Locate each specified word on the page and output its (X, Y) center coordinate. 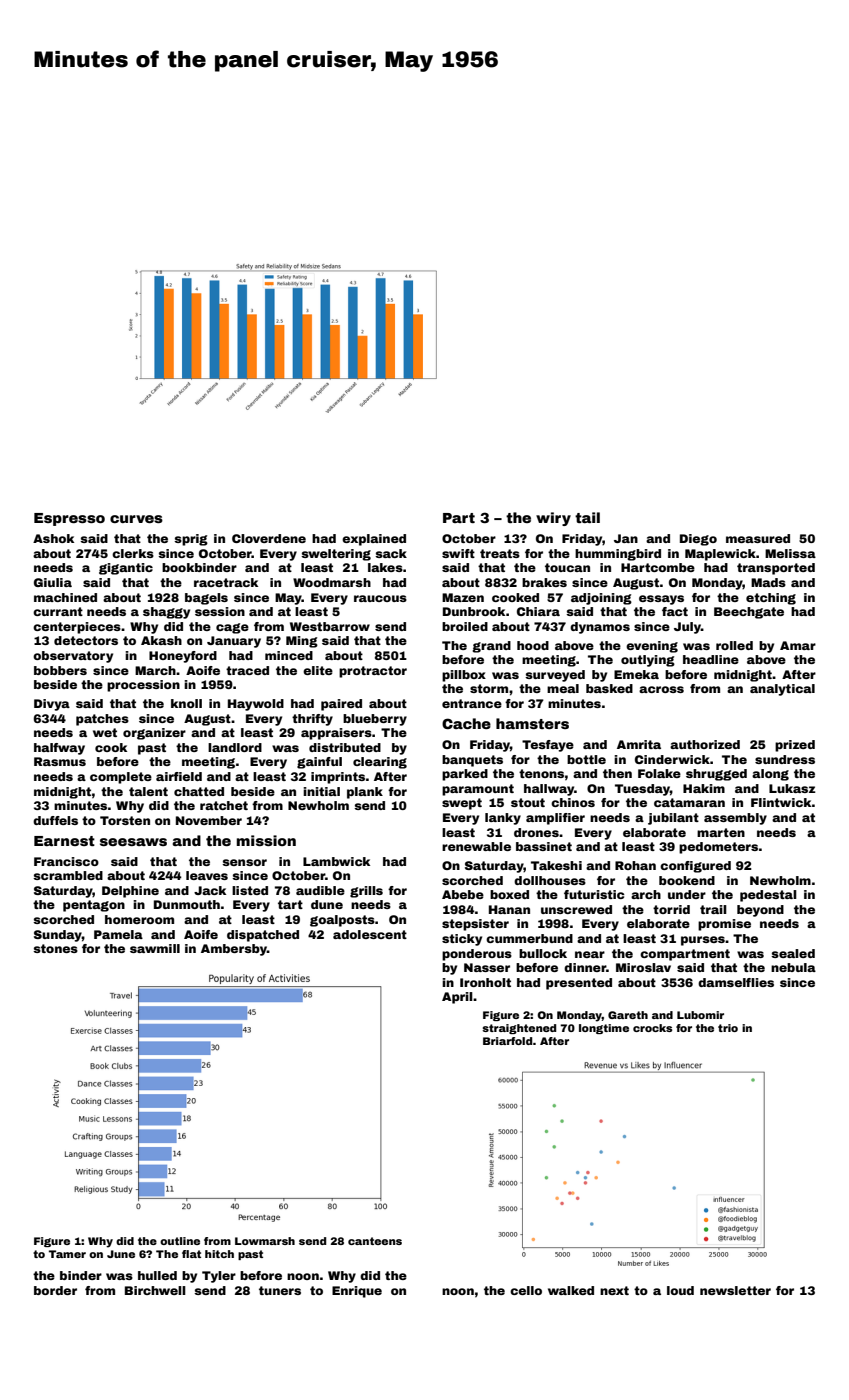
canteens (375, 1241)
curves (136, 519)
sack (391, 553)
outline (180, 1241)
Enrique (357, 1292)
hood (533, 645)
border (55, 1290)
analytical (782, 690)
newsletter (735, 1290)
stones (55, 948)
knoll (186, 703)
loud (680, 1290)
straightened (519, 1029)
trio (728, 1028)
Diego (698, 540)
